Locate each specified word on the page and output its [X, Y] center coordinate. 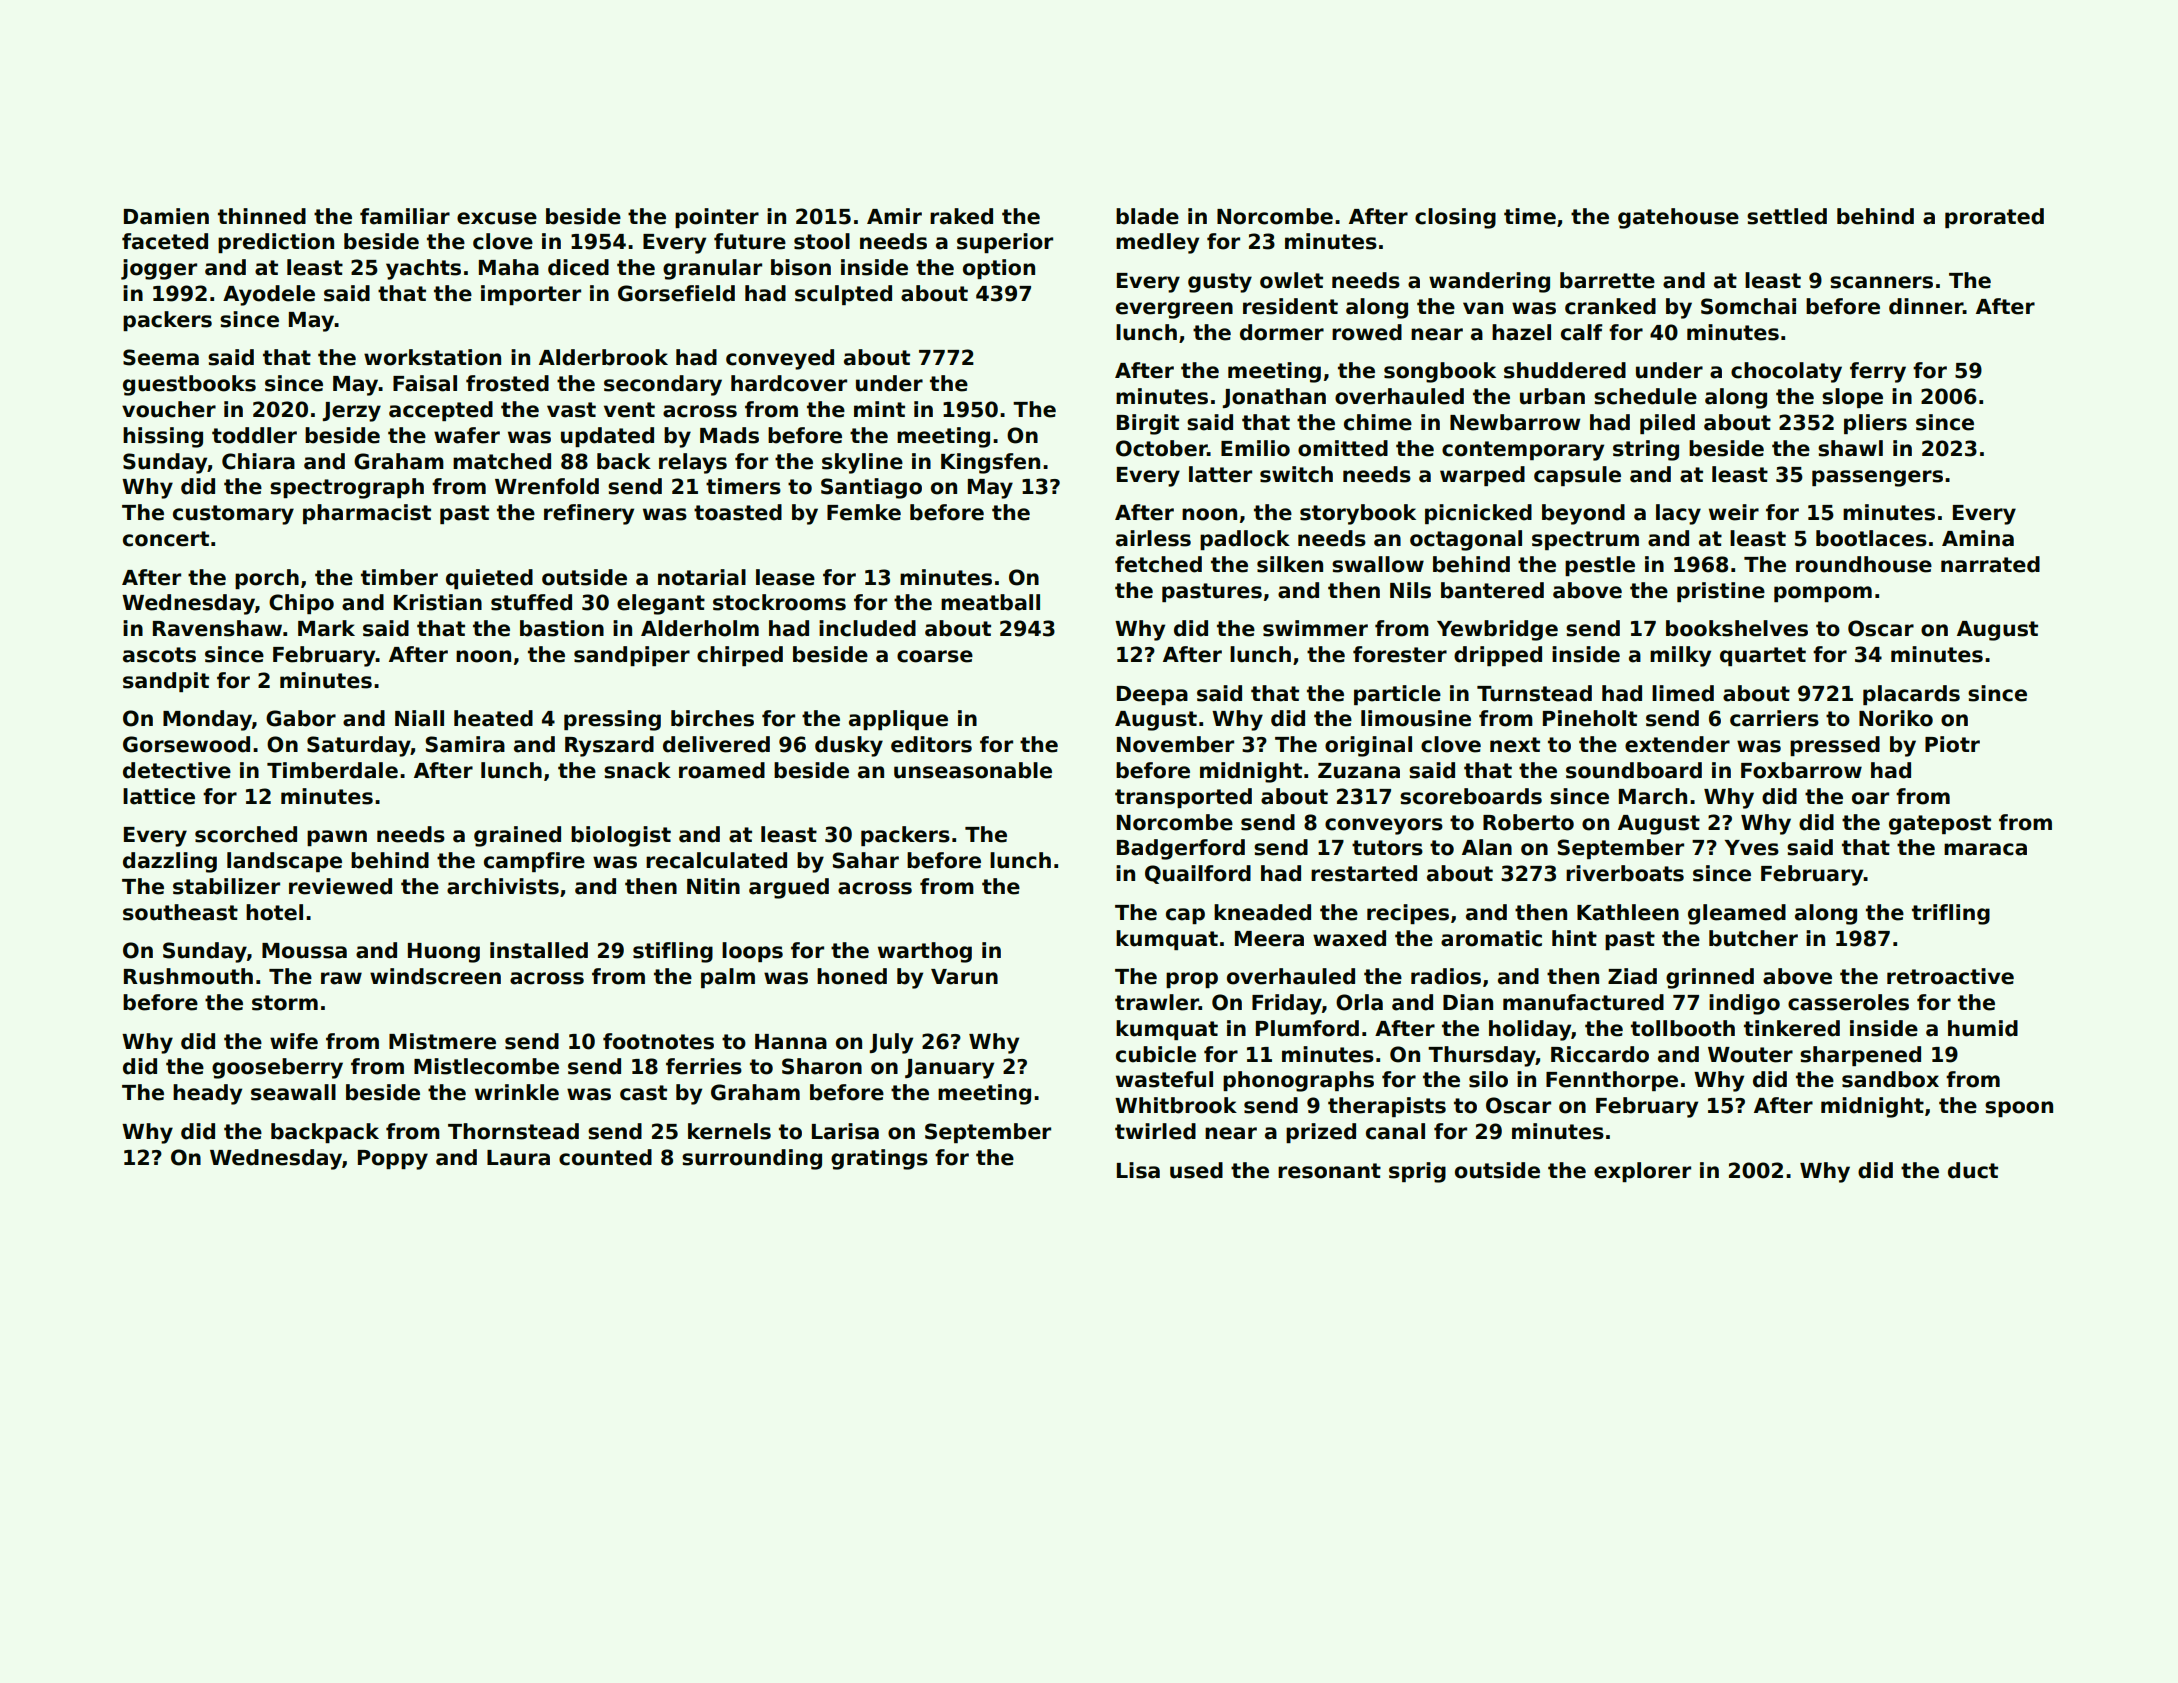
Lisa [1138, 1170]
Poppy [393, 1160]
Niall [419, 718]
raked [961, 216]
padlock [1245, 540]
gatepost [1940, 825]
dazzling [170, 862]
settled [1787, 216]
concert [166, 539]
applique [898, 720]
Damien [166, 216]
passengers [1877, 478]
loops [752, 952]
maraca [1985, 849]
